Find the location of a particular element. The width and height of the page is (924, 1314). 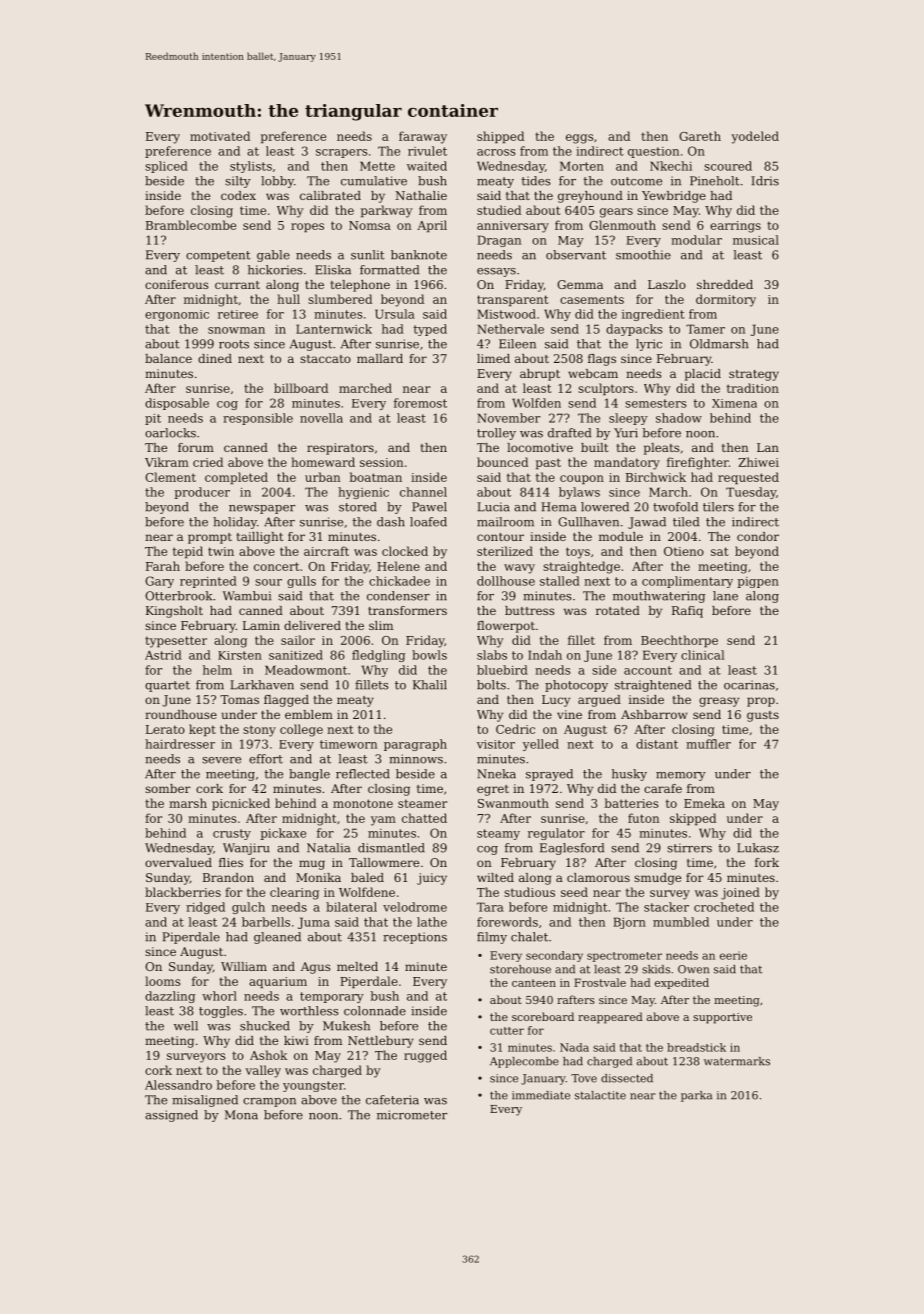

yodeled is located at coordinates (755, 137).
